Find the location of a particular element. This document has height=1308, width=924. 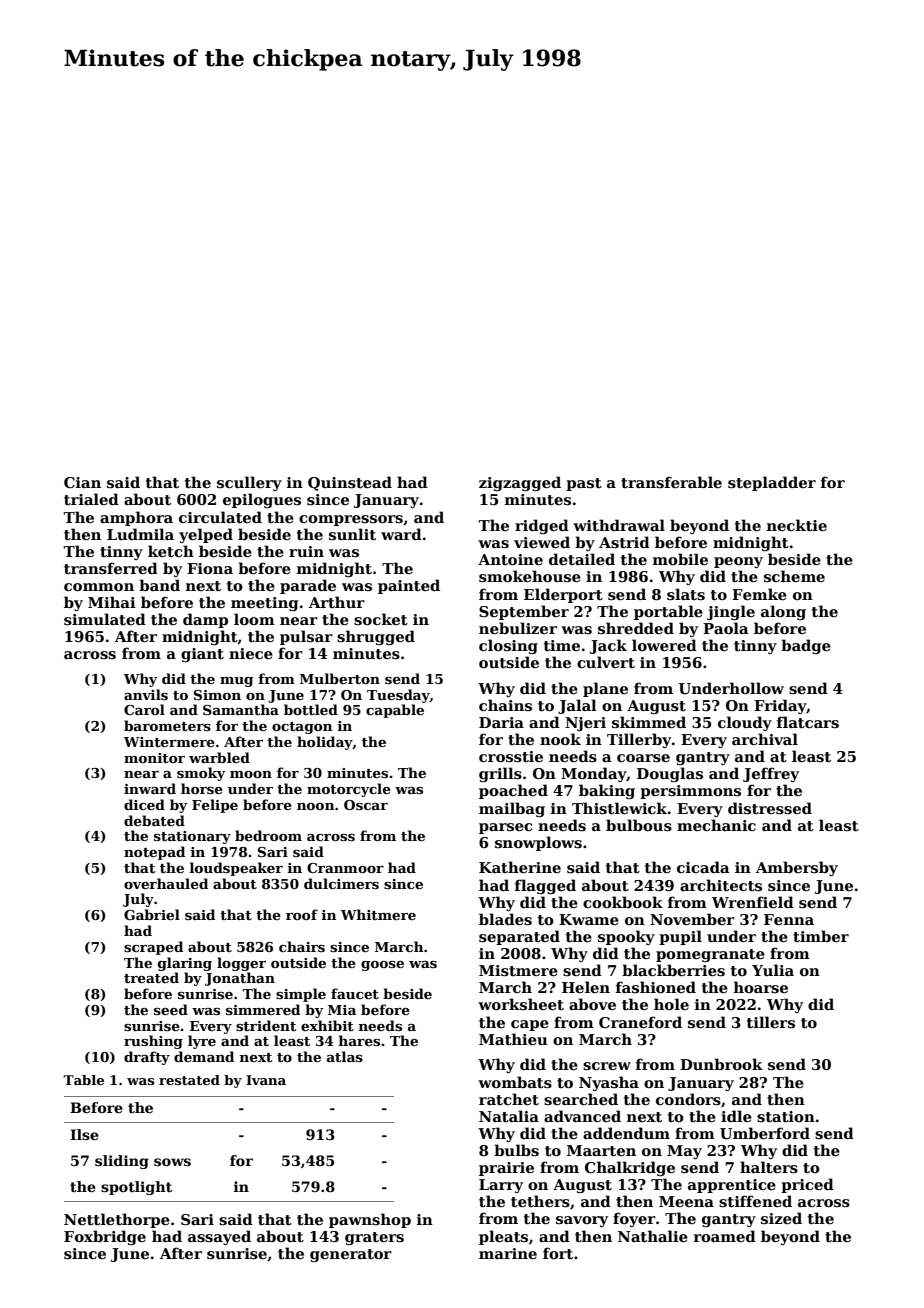

bedroom is located at coordinates (268, 835).
